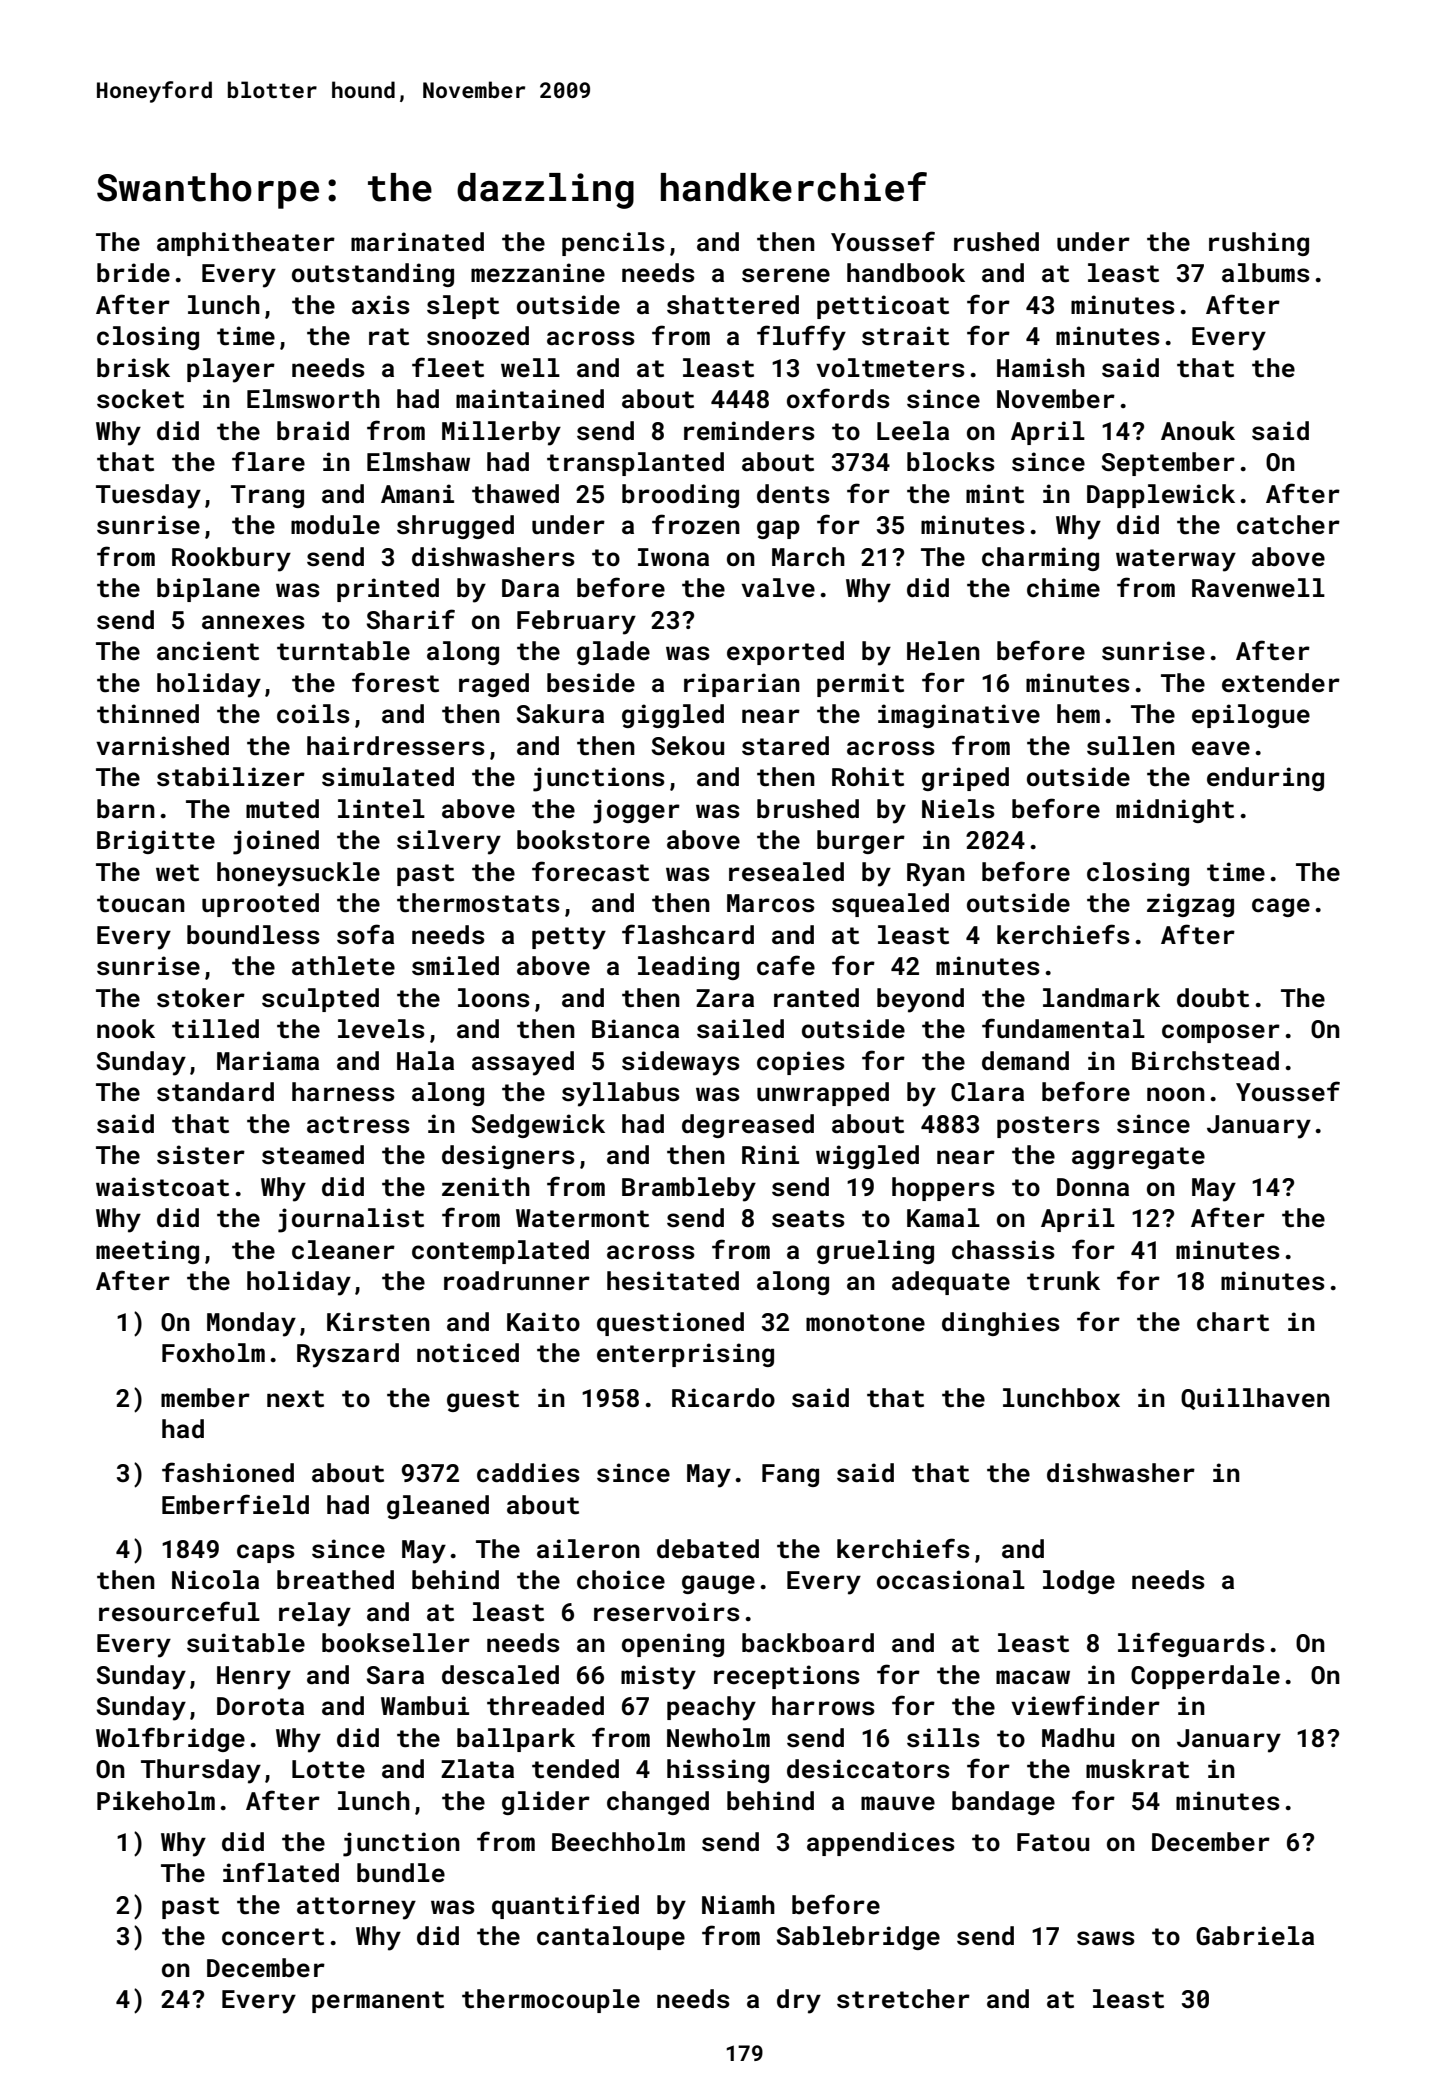 Image resolution: width=1450 pixels, height=2100 pixels. What do you see at coordinates (401, 1872) in the document?
I see `bundle` at bounding box center [401, 1872].
